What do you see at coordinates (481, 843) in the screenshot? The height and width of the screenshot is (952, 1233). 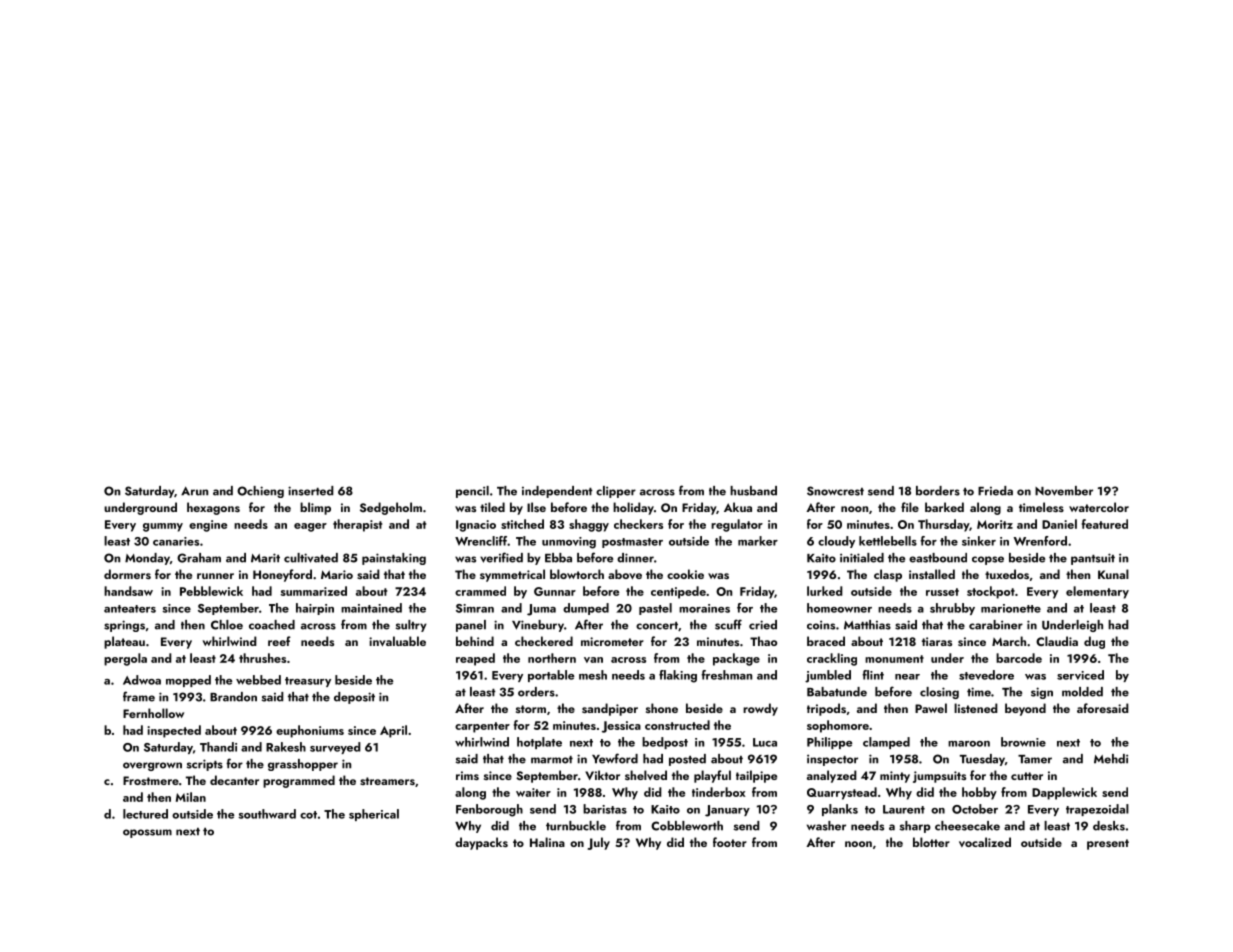 I see `daypacks` at bounding box center [481, 843].
